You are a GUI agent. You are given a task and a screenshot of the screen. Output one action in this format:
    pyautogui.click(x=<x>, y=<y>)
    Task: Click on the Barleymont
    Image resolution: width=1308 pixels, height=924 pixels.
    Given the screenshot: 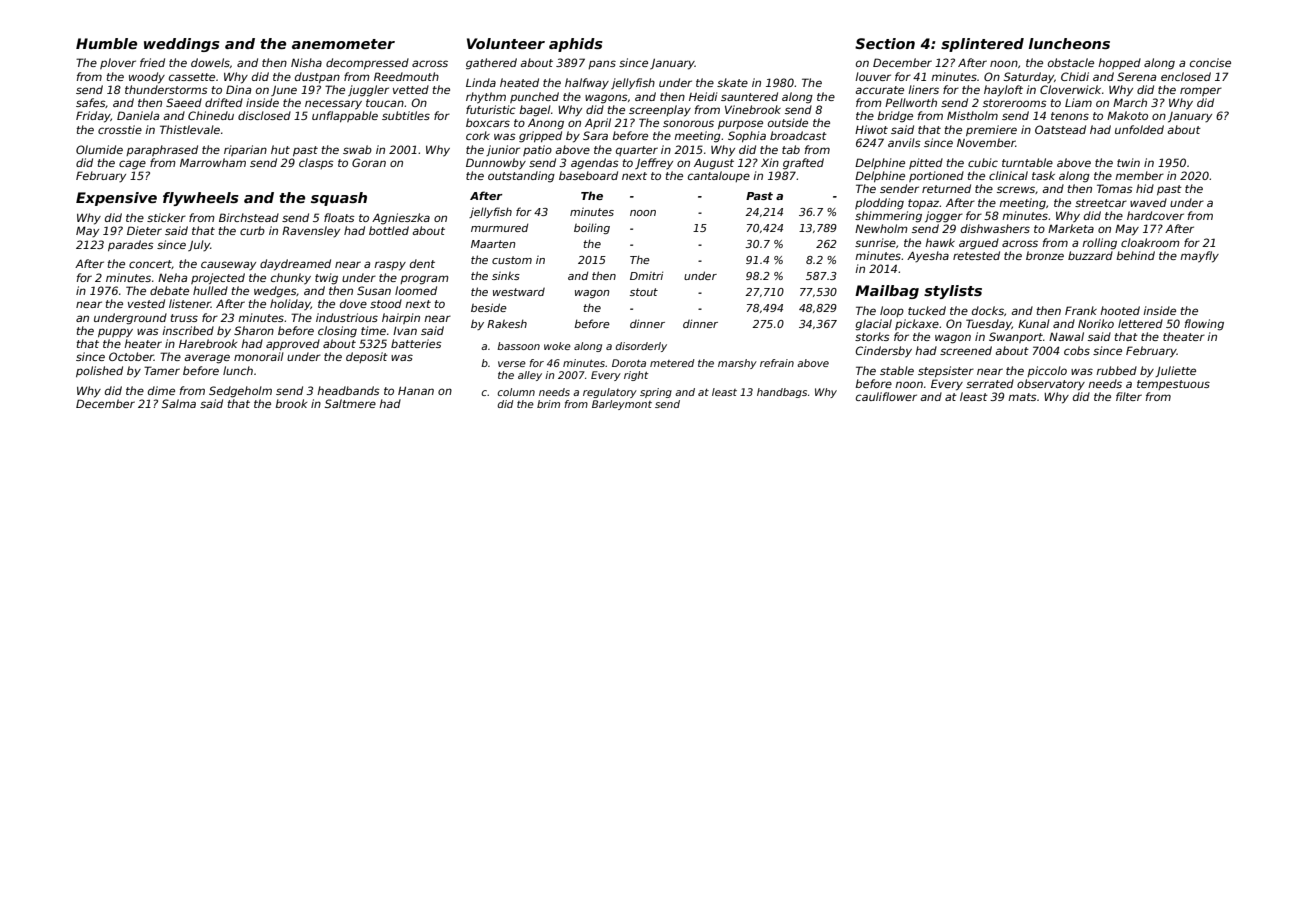 What is the action you would take?
    pyautogui.click(x=622, y=405)
